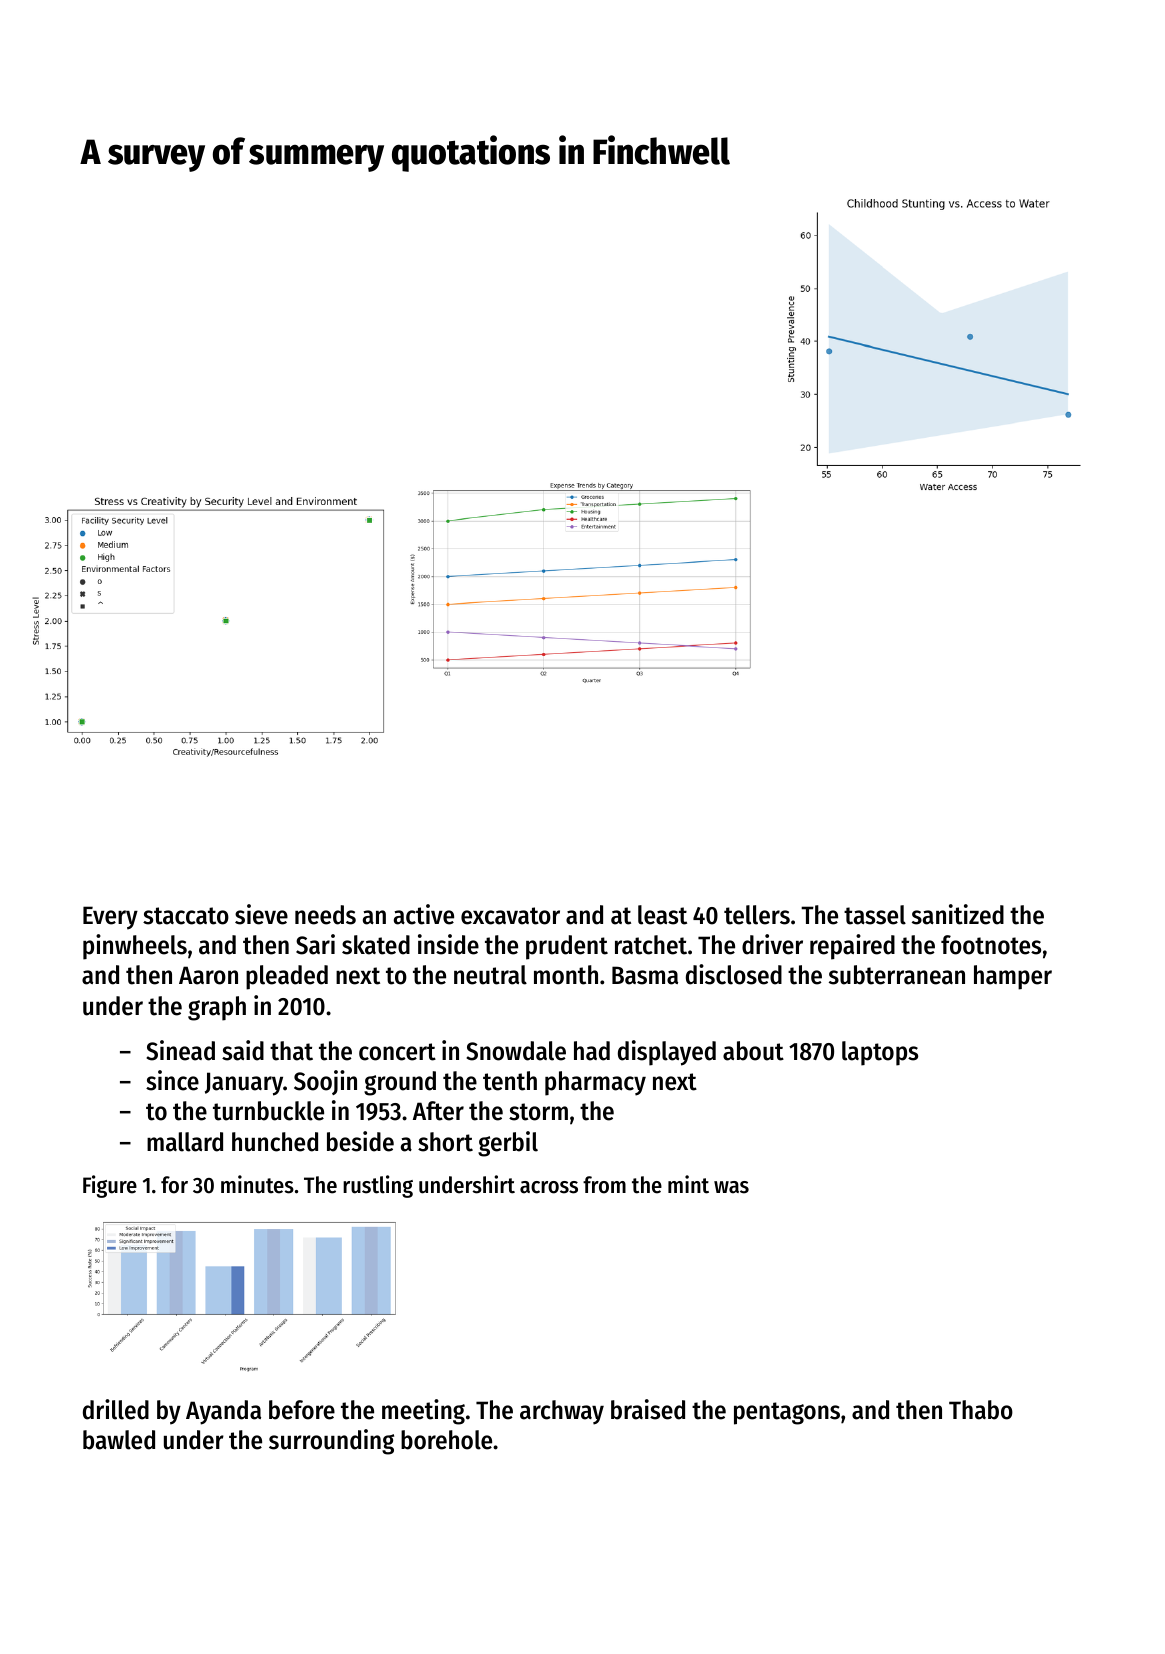  I want to click on laptops, so click(880, 1053).
